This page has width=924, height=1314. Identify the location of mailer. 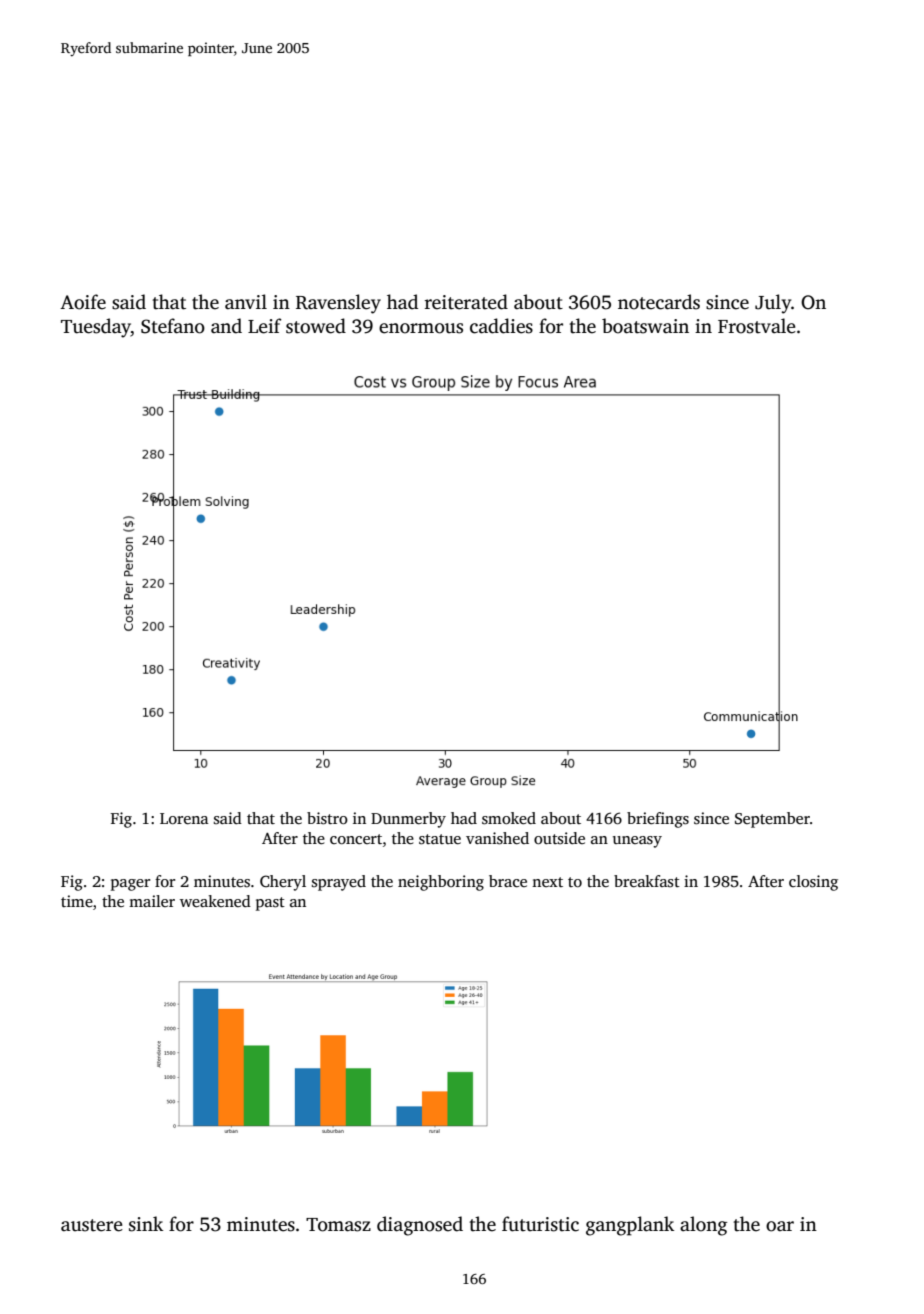
(152, 901).
